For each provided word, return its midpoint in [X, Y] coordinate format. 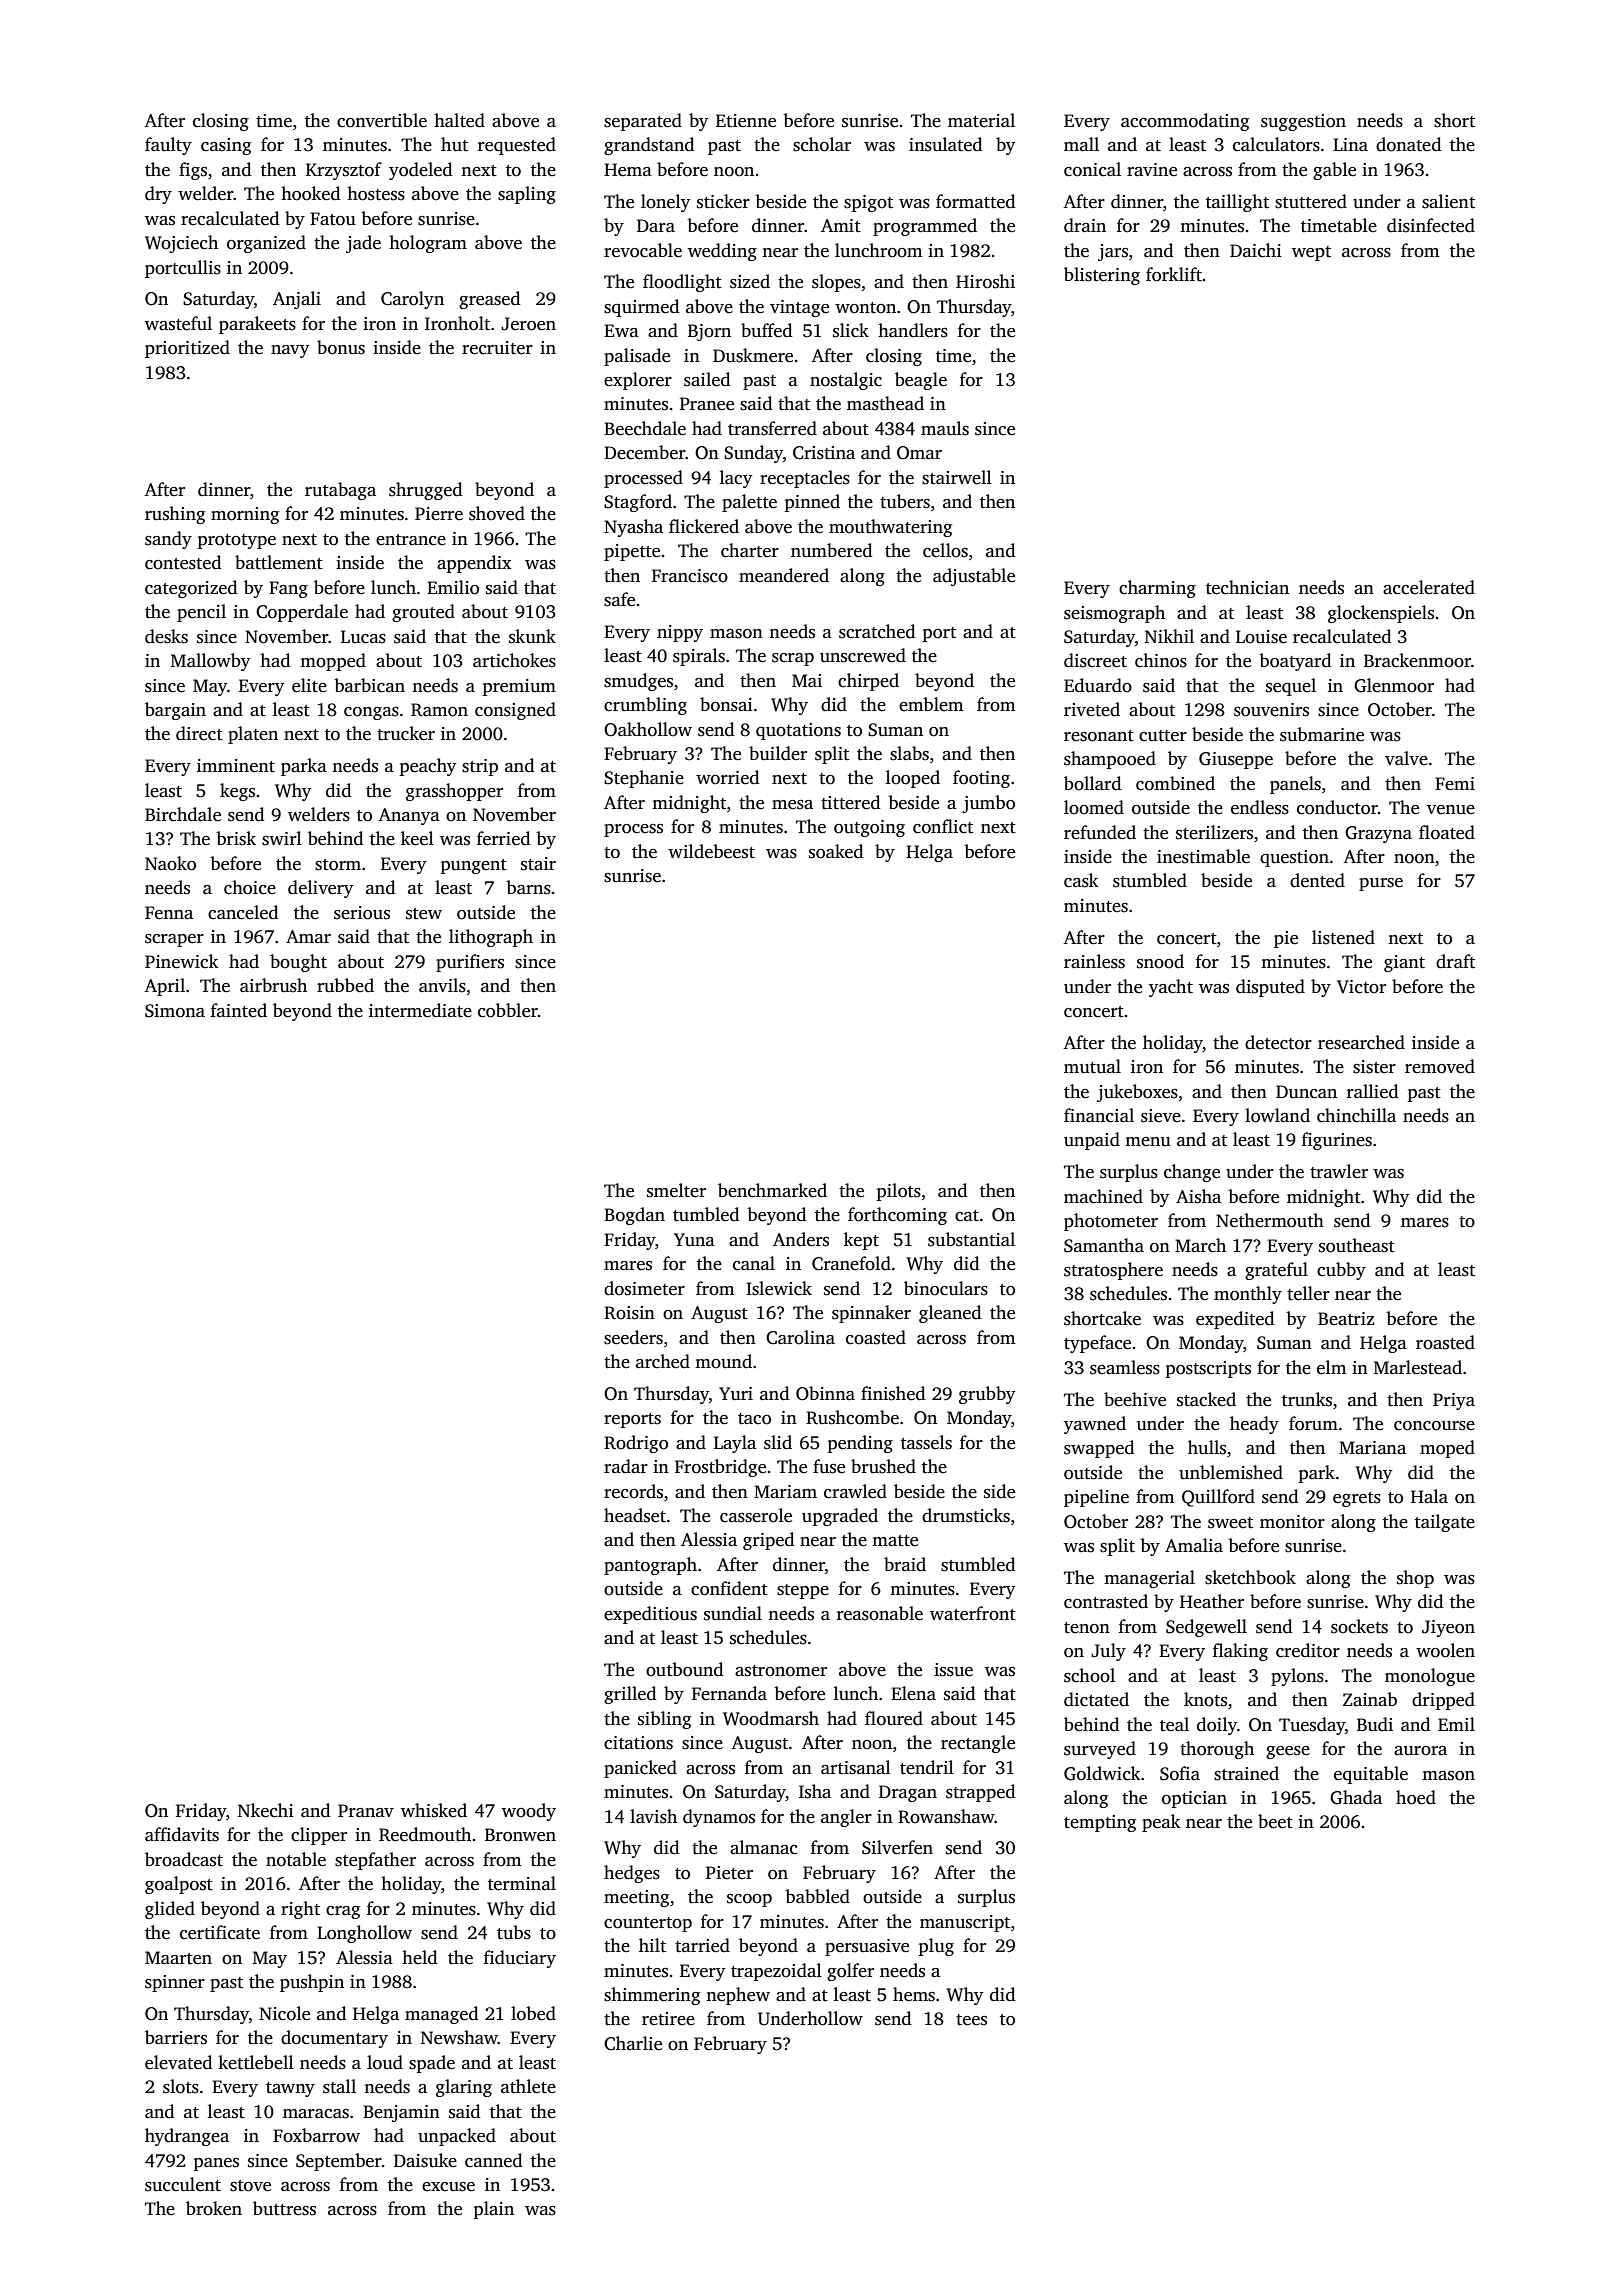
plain [494, 2210]
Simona [175, 1011]
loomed [1094, 807]
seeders [633, 1337]
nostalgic [846, 381]
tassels [926, 1442]
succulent [183, 2184]
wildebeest [711, 851]
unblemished [1231, 1472]
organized [266, 244]
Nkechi [266, 1810]
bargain [175, 711]
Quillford [1218, 1498]
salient [1448, 201]
